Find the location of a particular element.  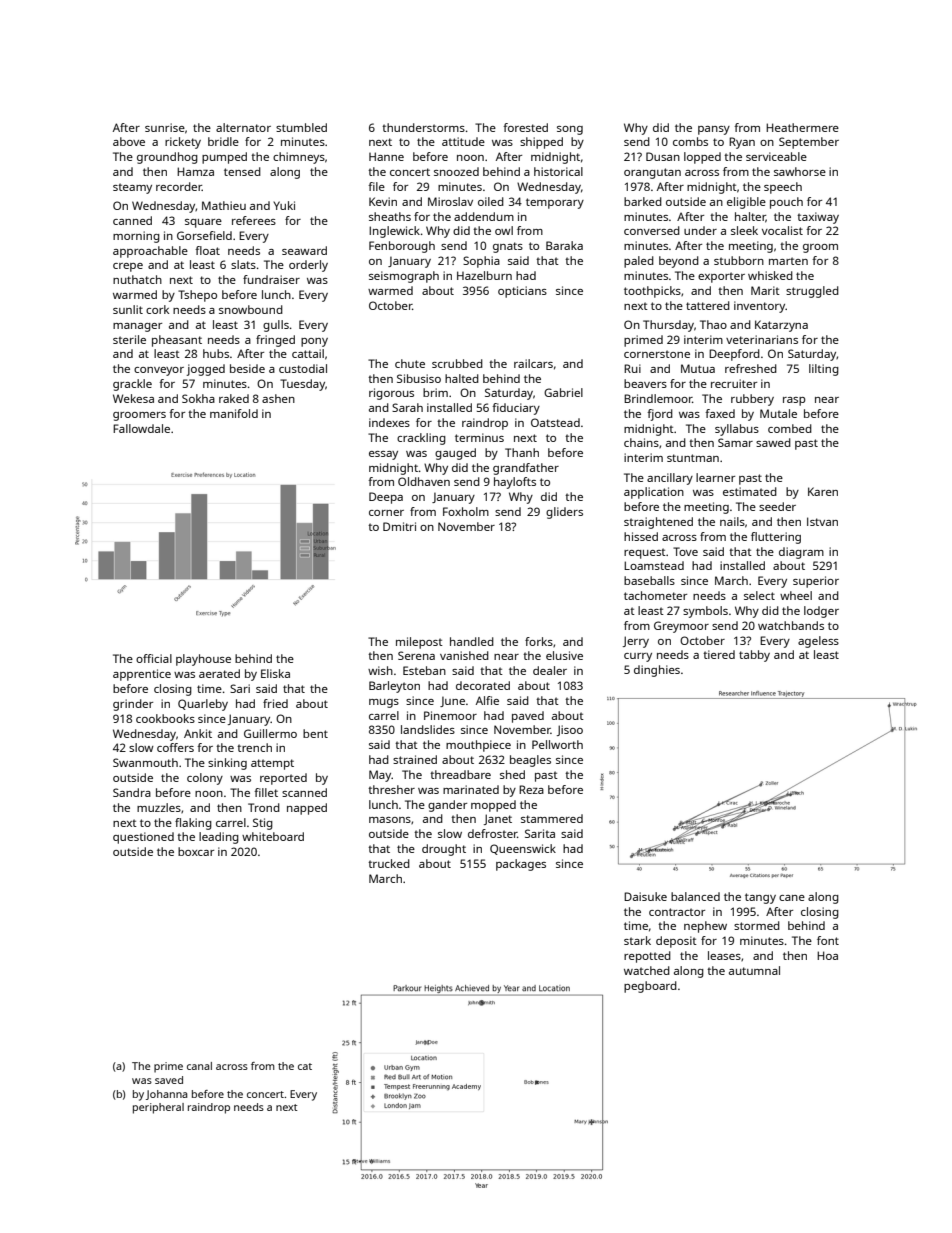

Fallowdale is located at coordinates (141, 428).
